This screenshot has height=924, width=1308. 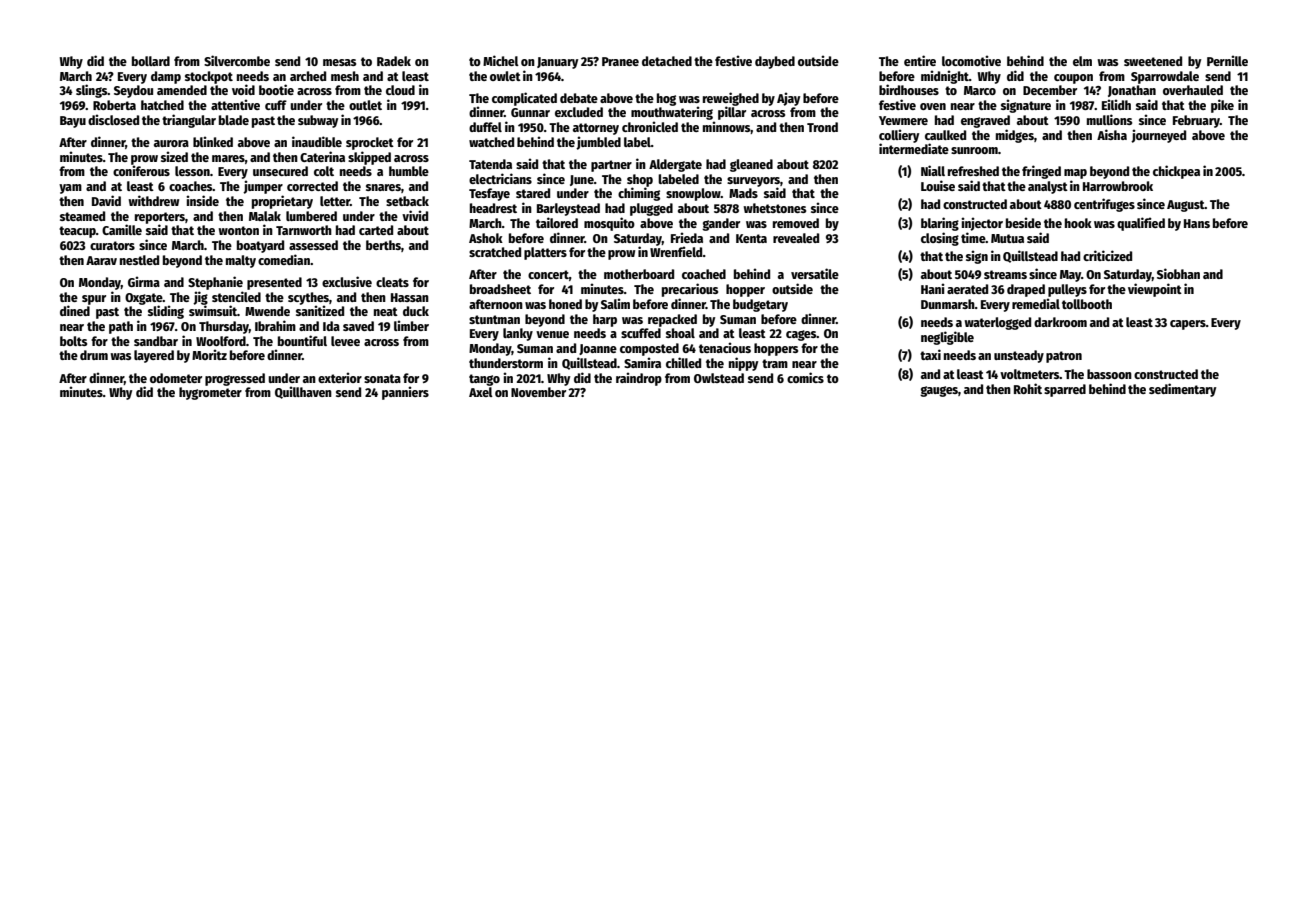 What do you see at coordinates (154, 356) in the screenshot?
I see `layered` at bounding box center [154, 356].
